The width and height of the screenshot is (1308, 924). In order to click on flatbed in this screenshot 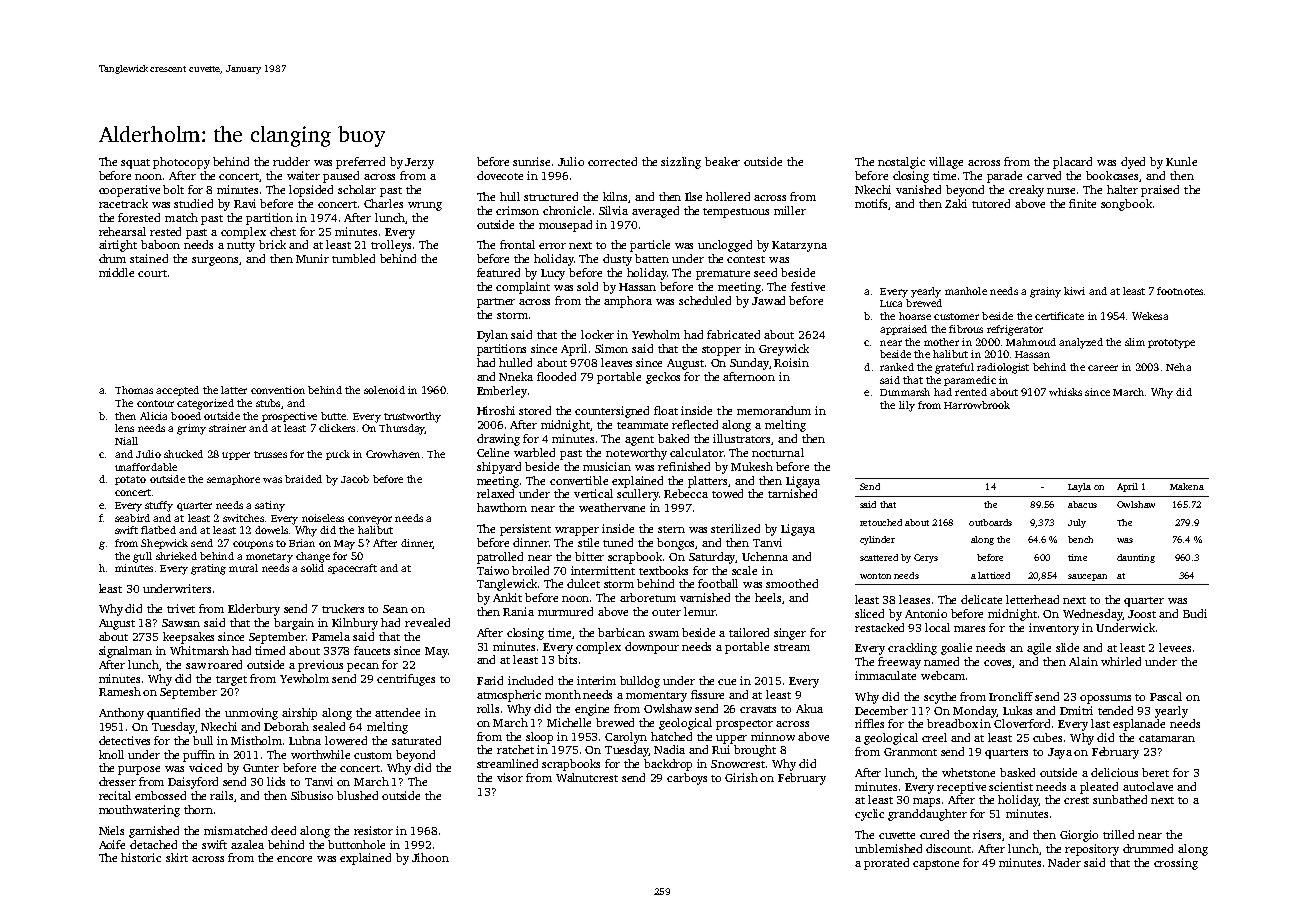, I will do `click(158, 530)`.
